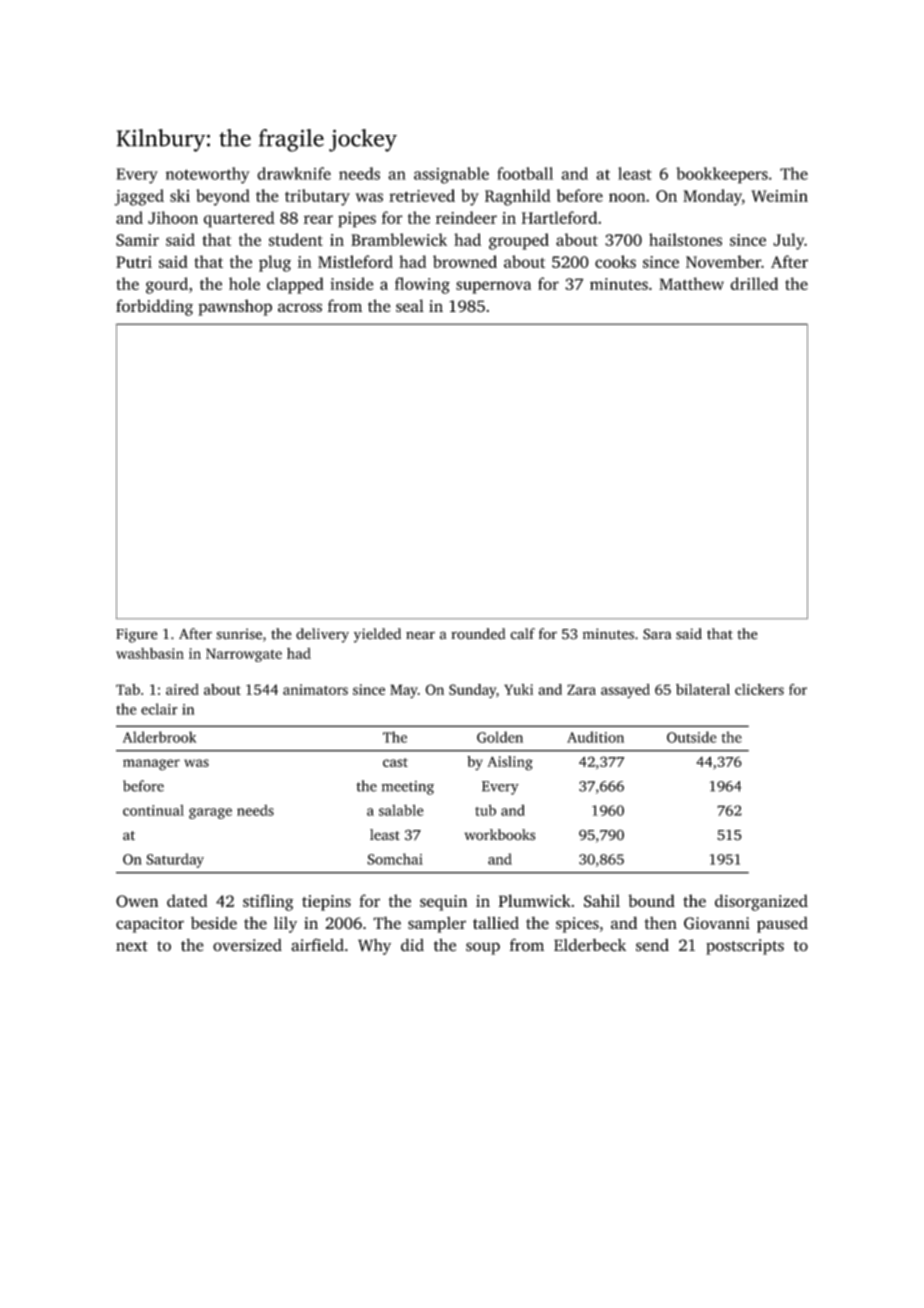  Describe the element at coordinates (657, 634) in the screenshot. I see `Sara` at that location.
